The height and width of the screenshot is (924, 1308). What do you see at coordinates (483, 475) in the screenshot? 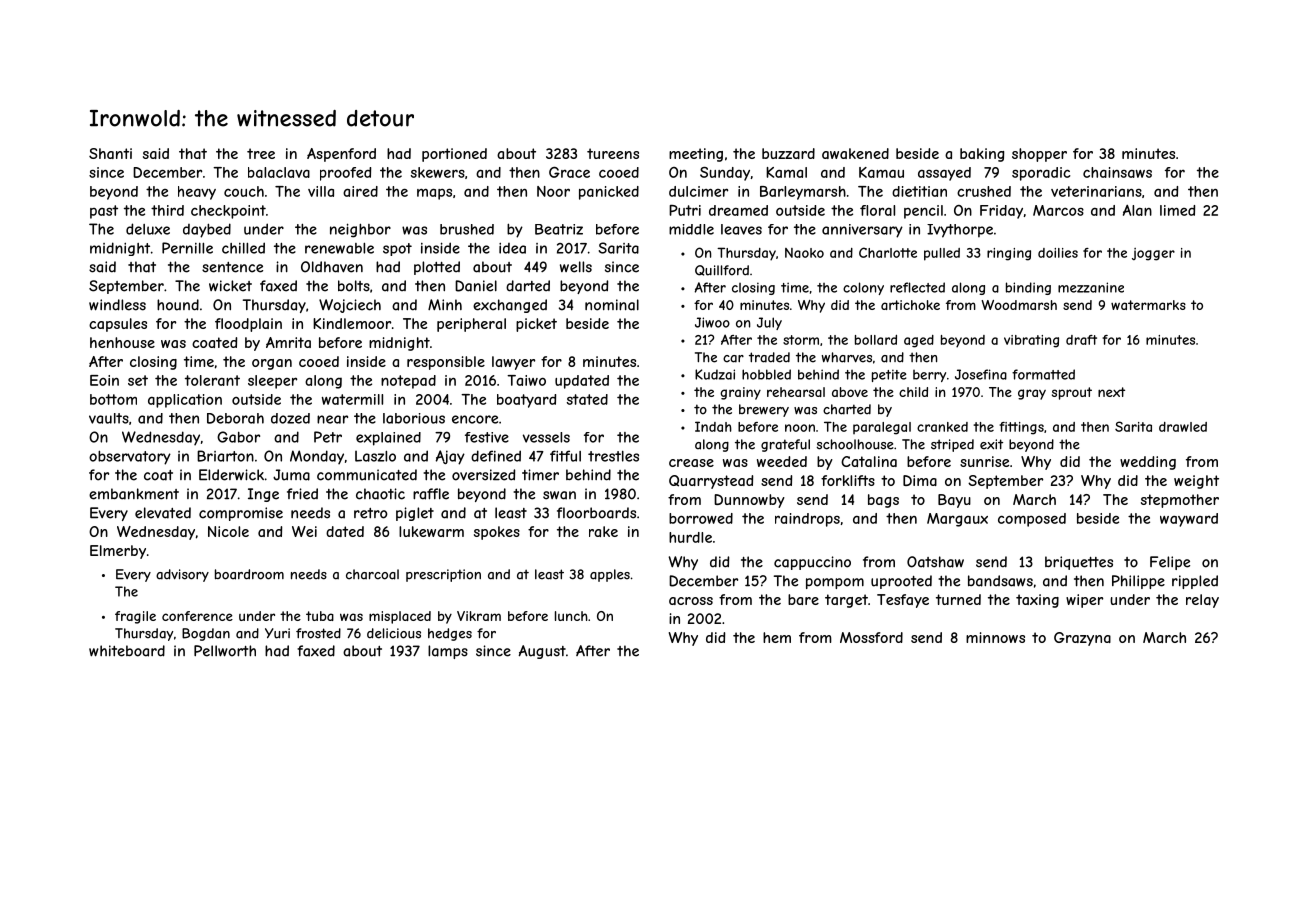
I see `oversized` at bounding box center [483, 475].
